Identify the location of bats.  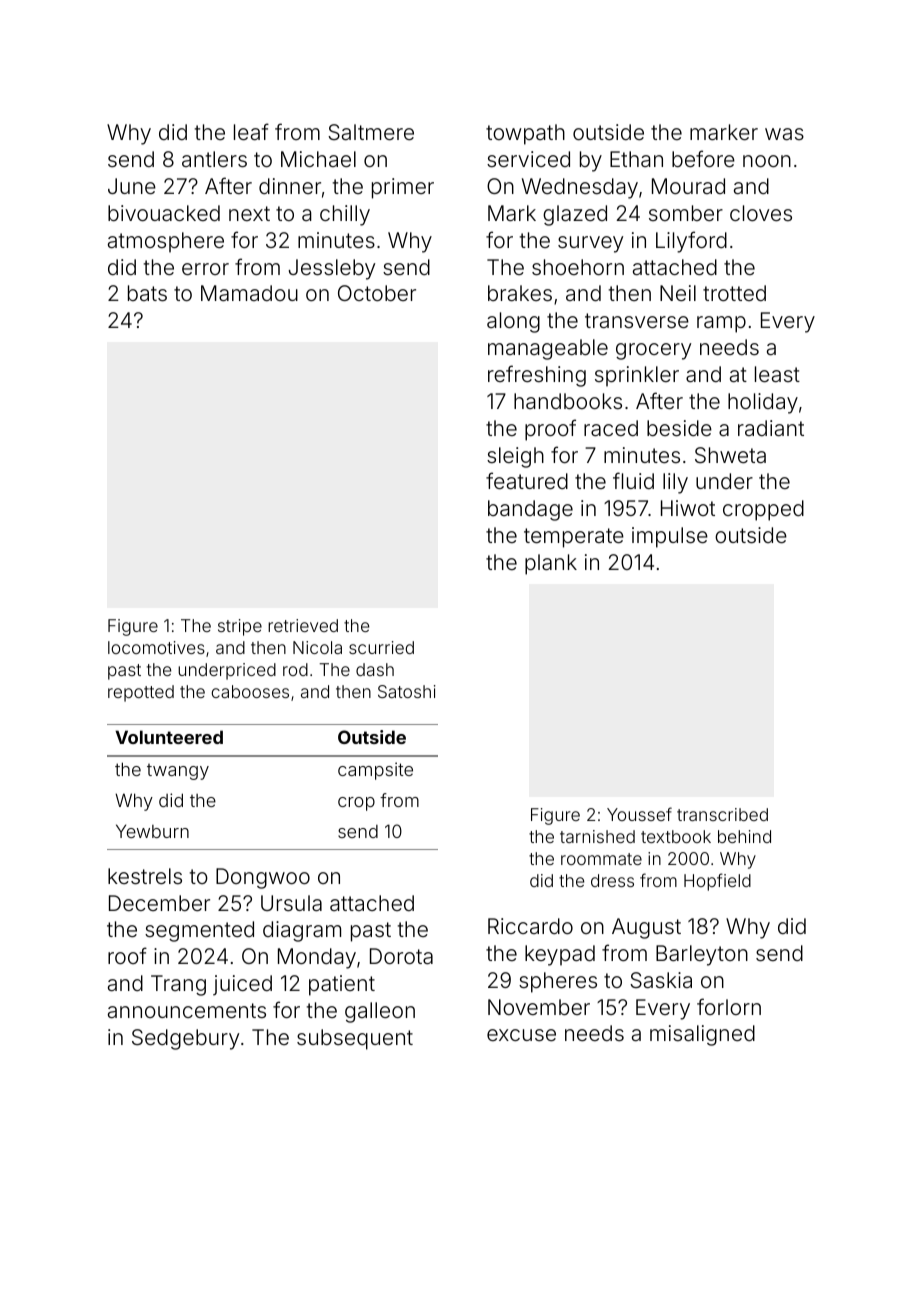
(147, 293).
